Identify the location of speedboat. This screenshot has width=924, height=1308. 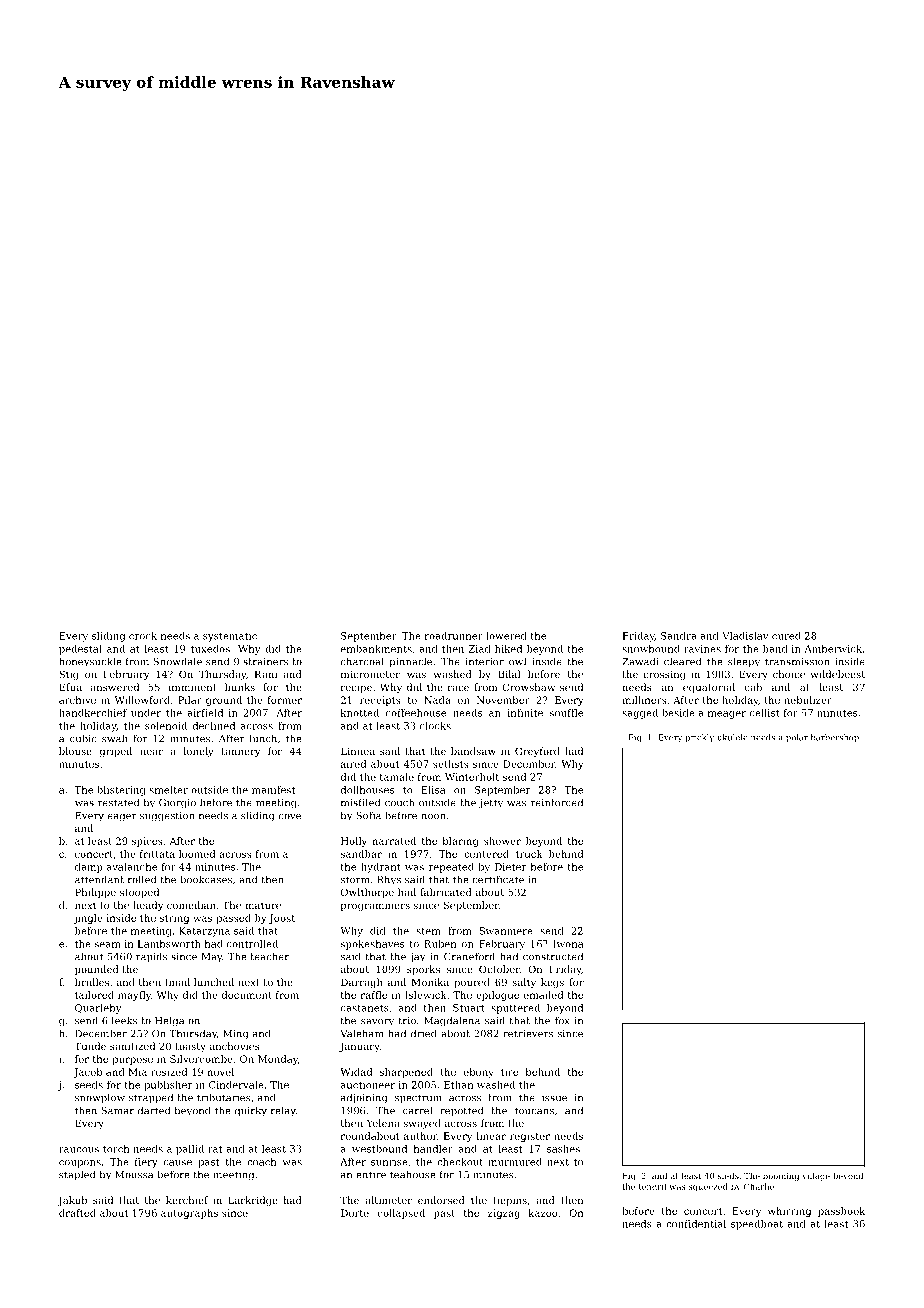
(757, 1225).
